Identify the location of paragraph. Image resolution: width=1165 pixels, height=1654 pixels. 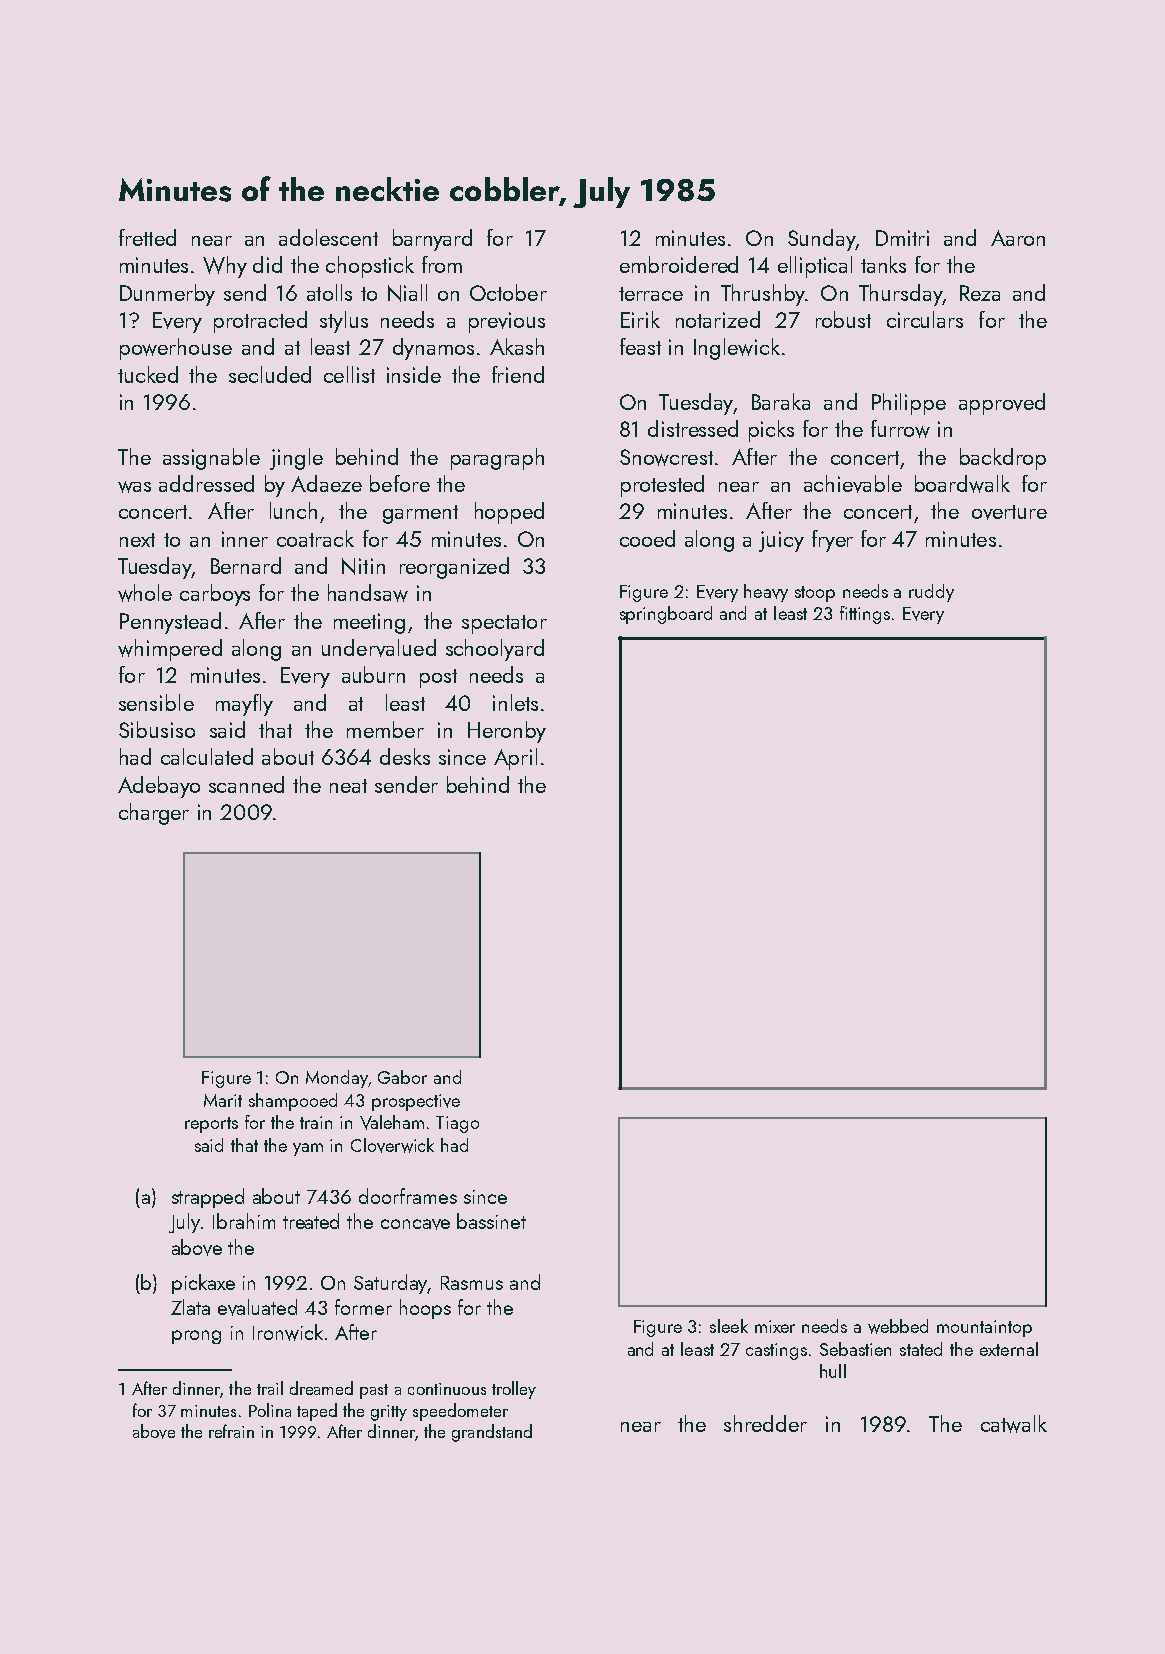
(497, 459).
